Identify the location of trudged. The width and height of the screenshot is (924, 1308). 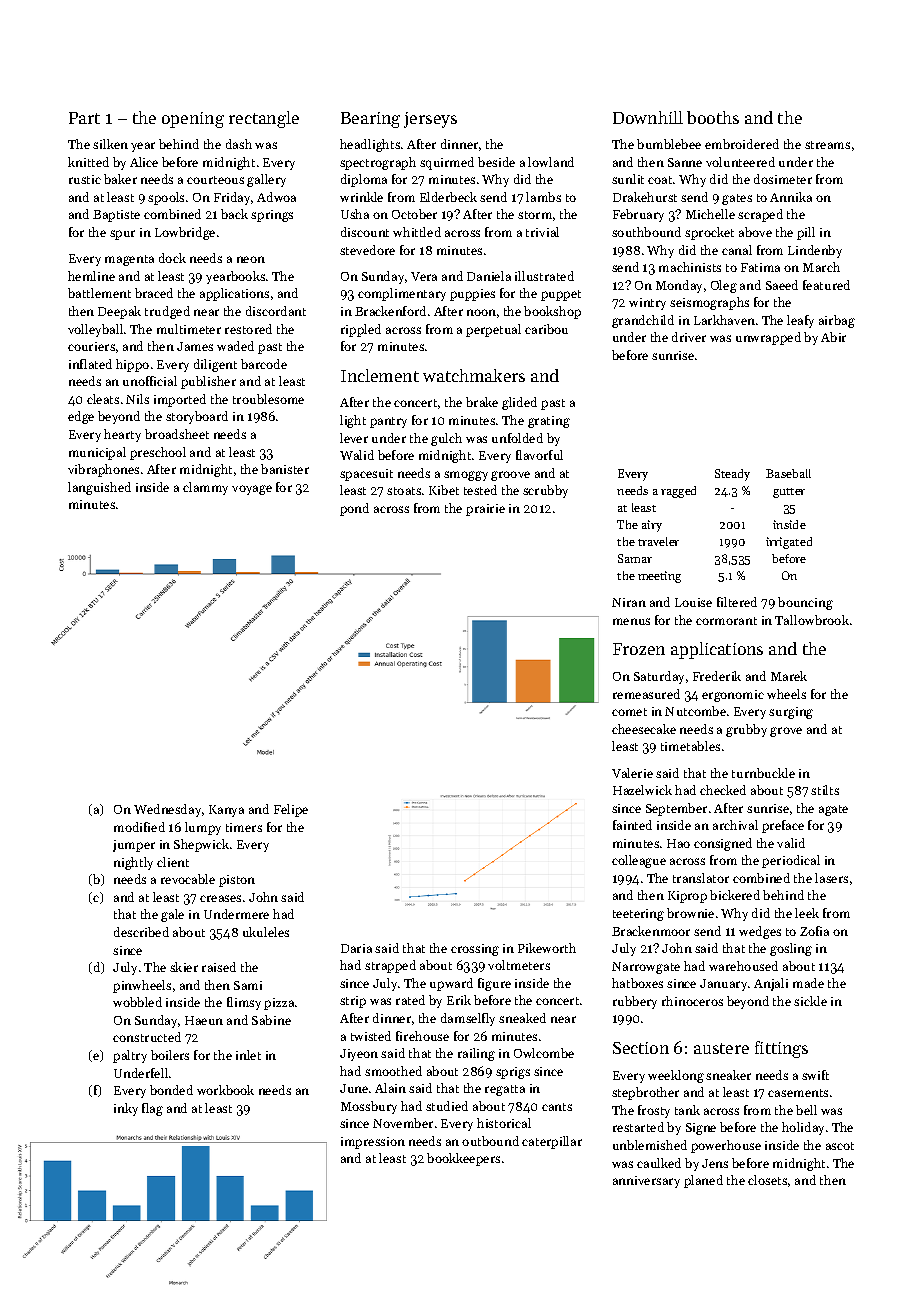
(167, 312).
